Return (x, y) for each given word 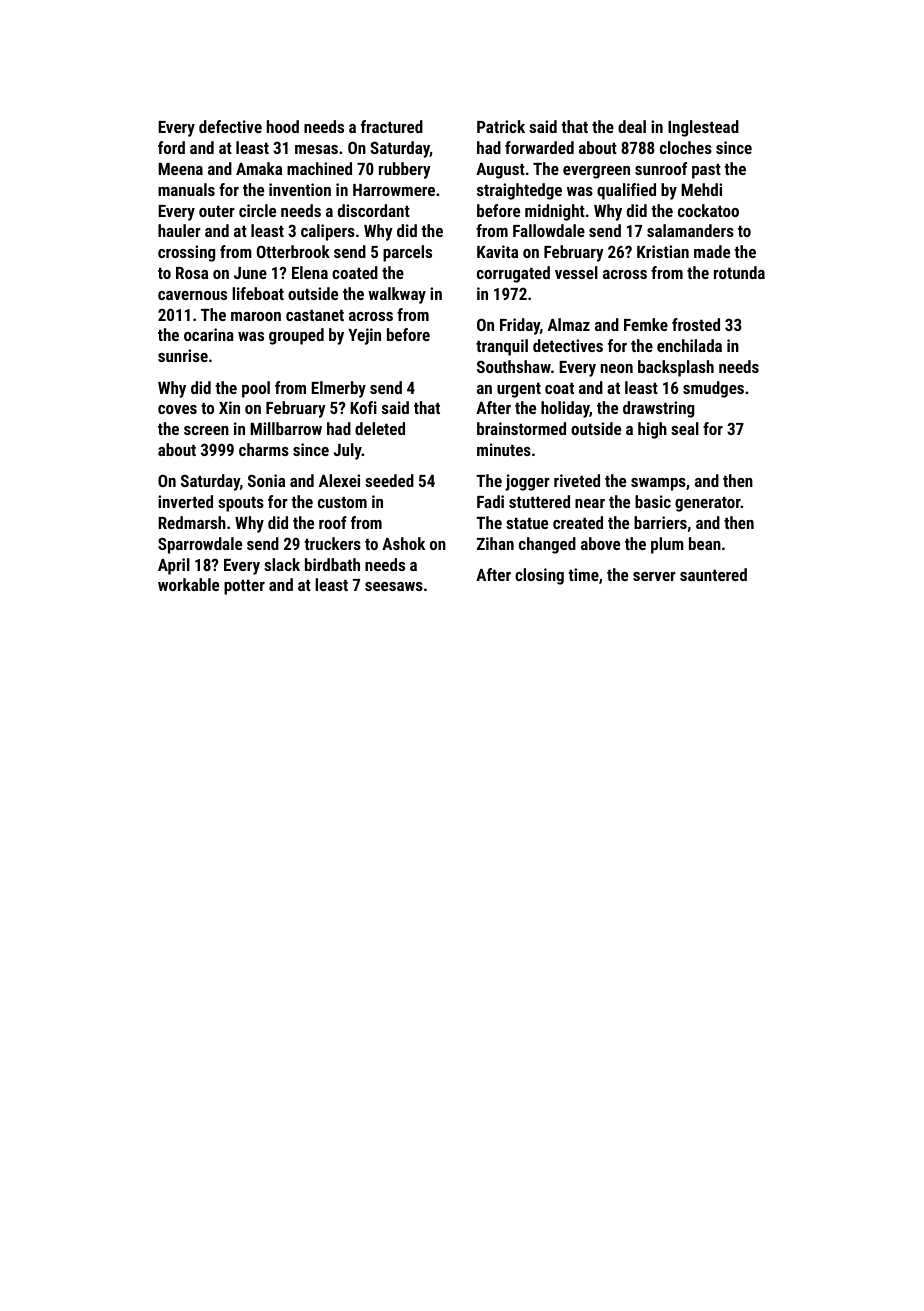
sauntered (713, 574)
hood (283, 126)
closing (539, 576)
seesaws (394, 586)
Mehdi (701, 189)
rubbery (405, 170)
